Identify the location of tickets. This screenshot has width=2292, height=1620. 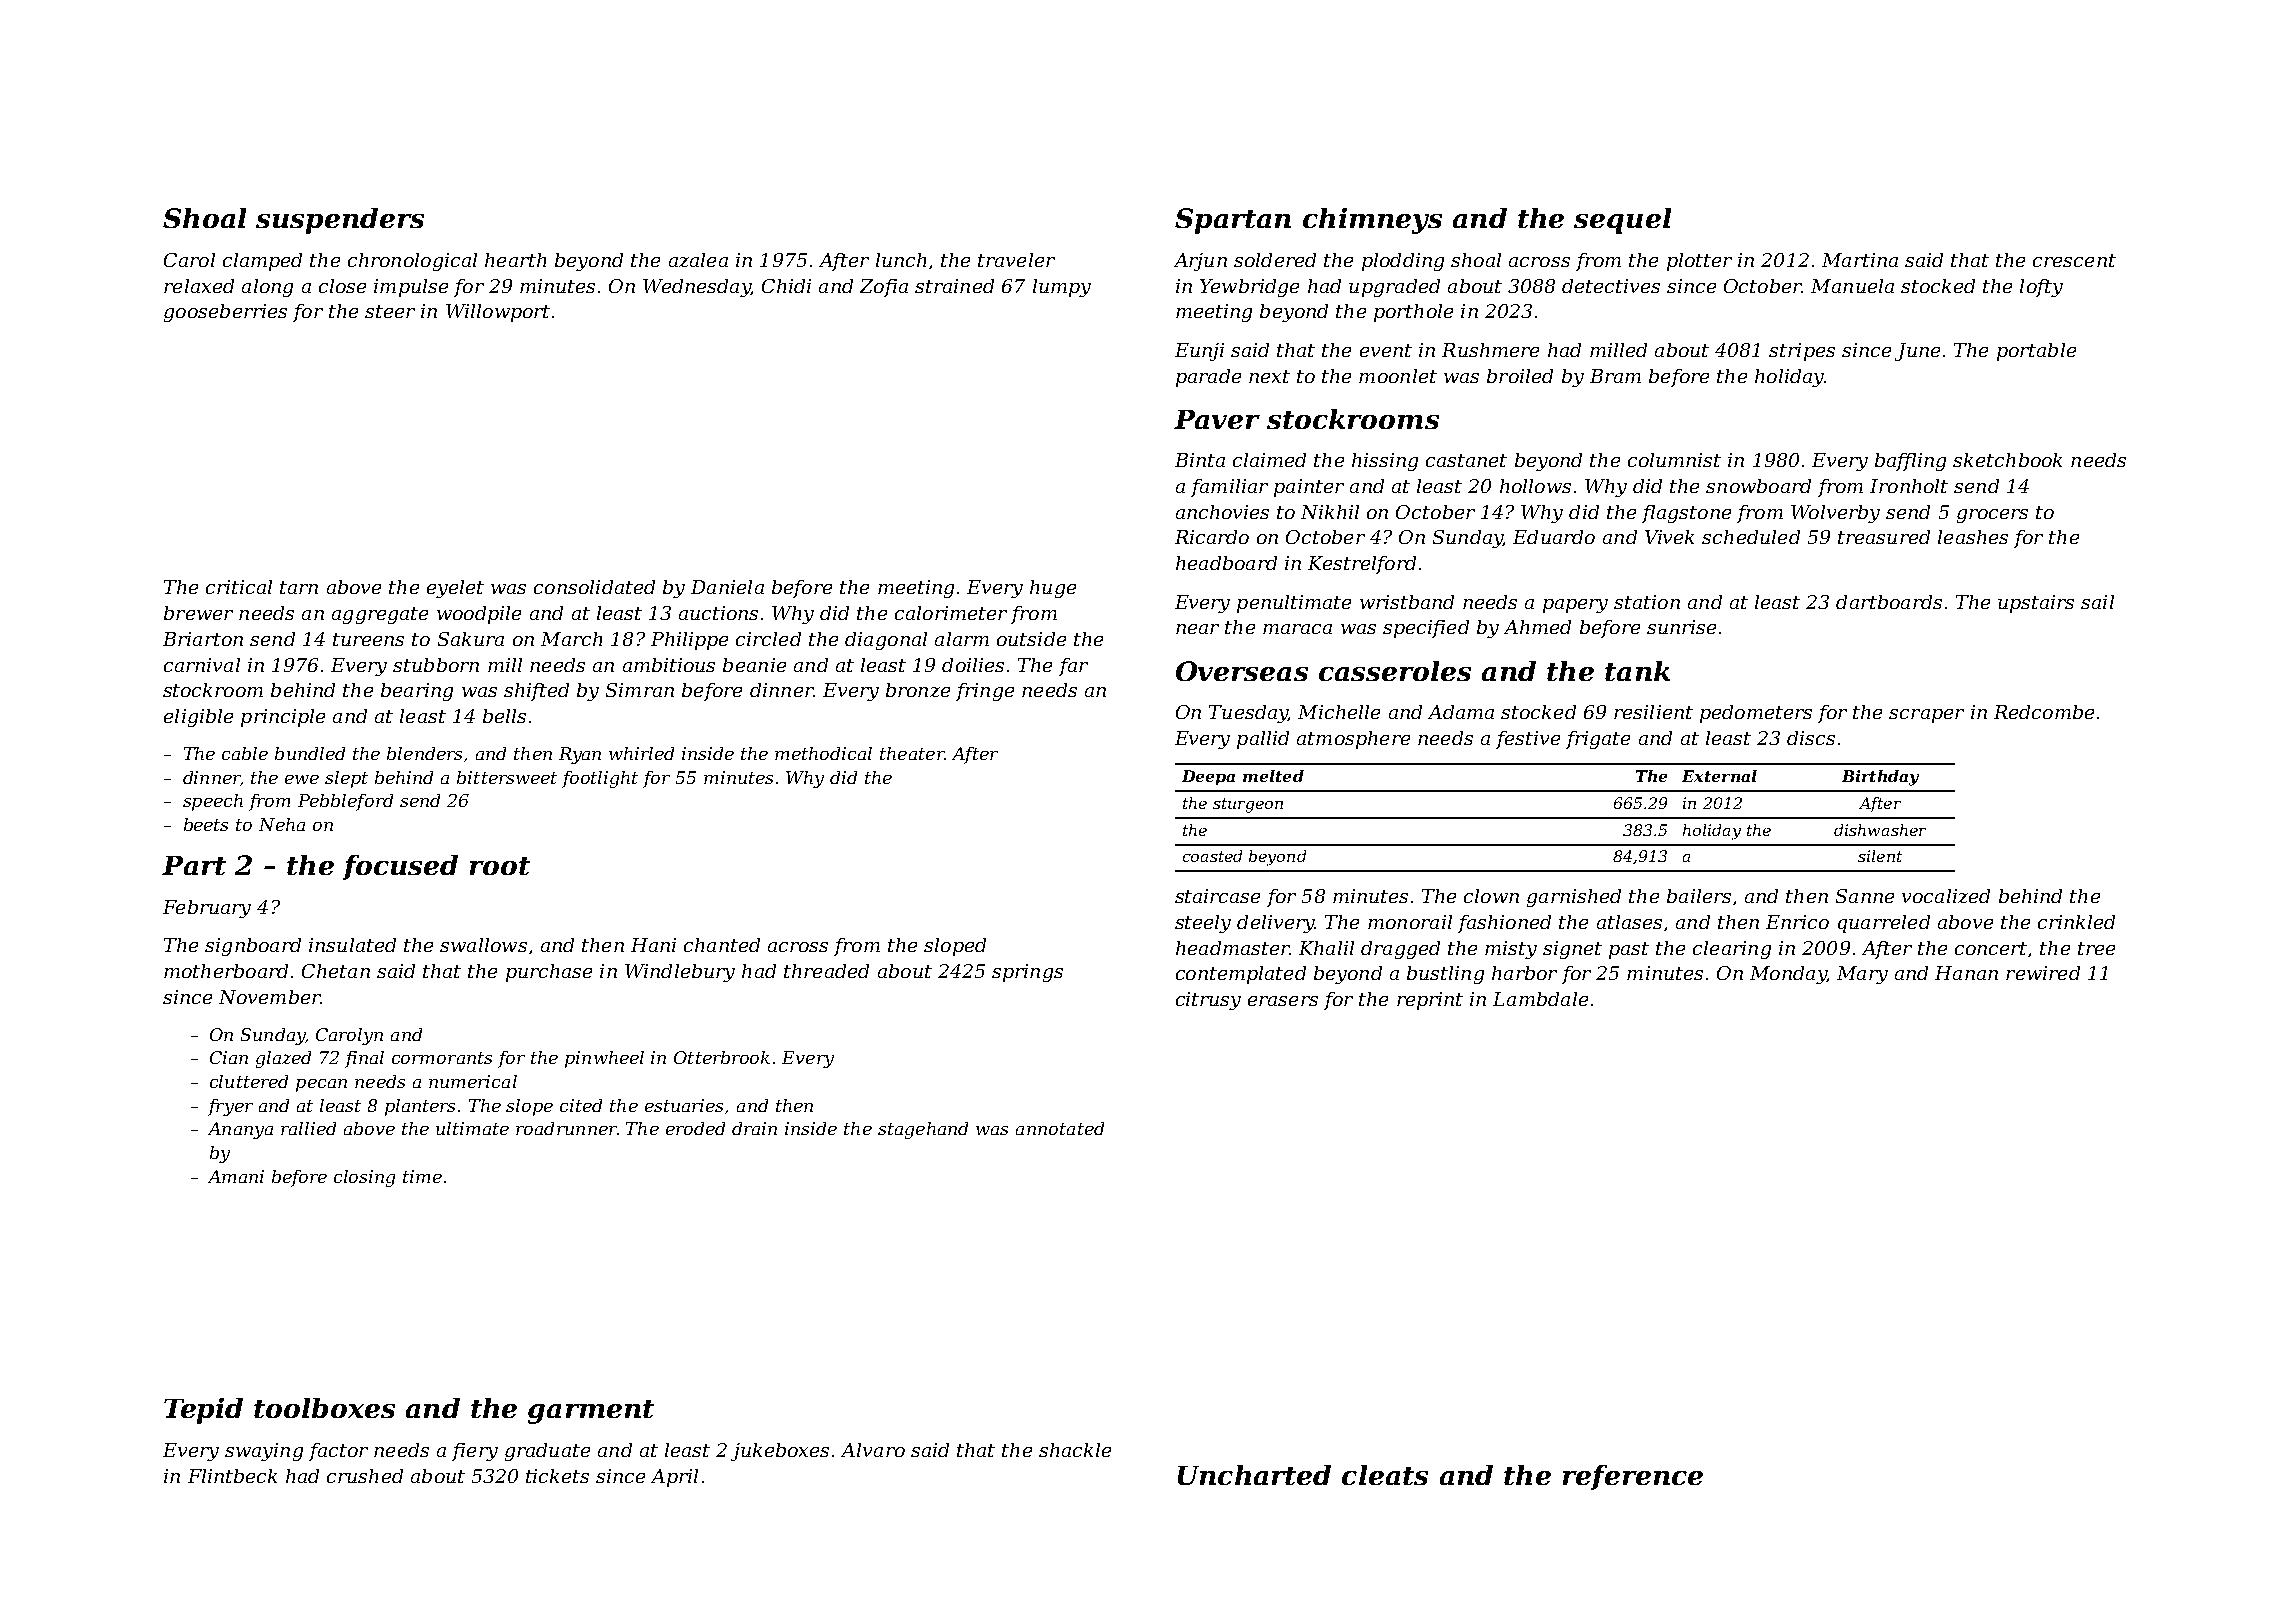
(557, 1476).
